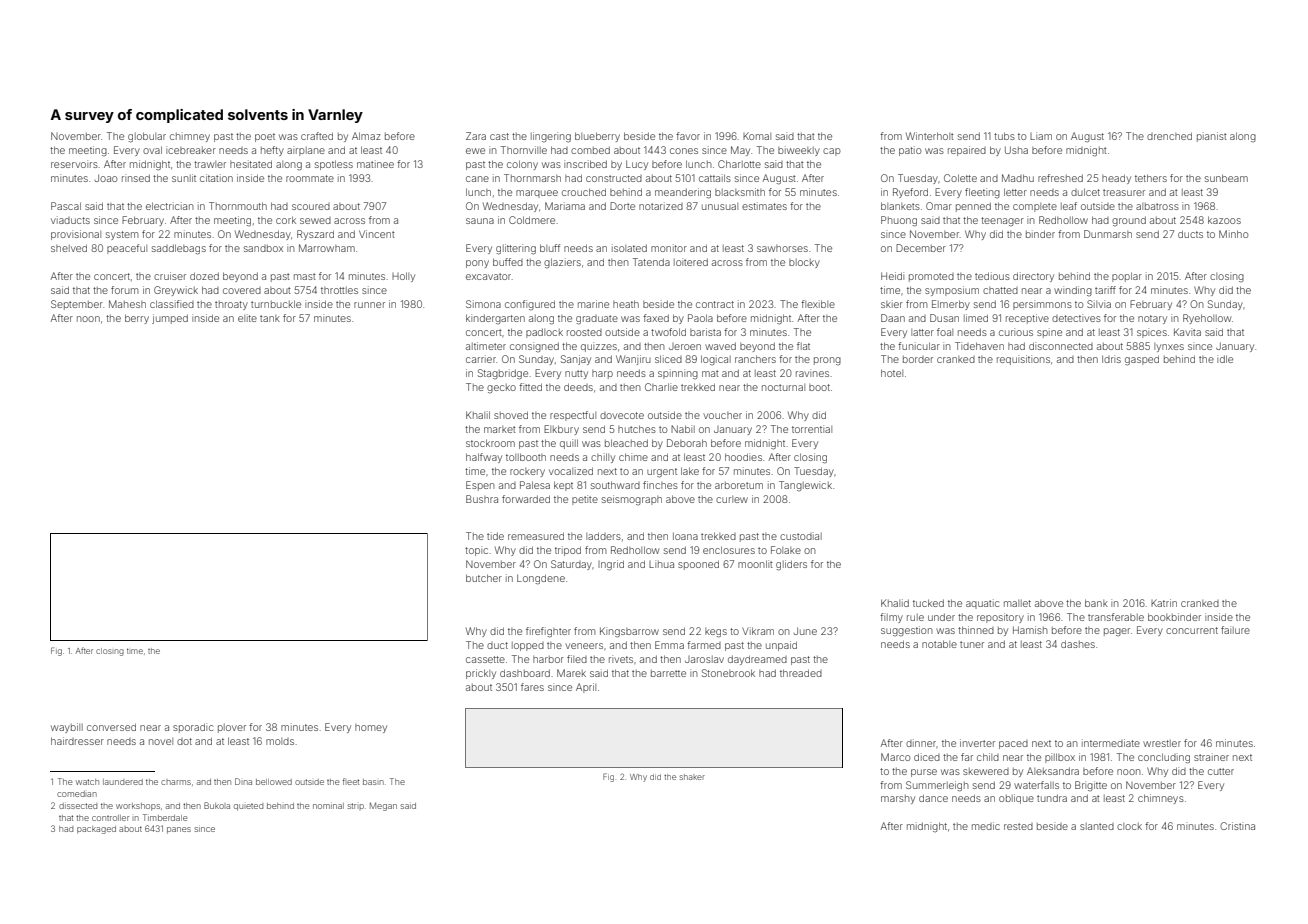 The image size is (1308, 924). I want to click on butcher, so click(484, 578).
